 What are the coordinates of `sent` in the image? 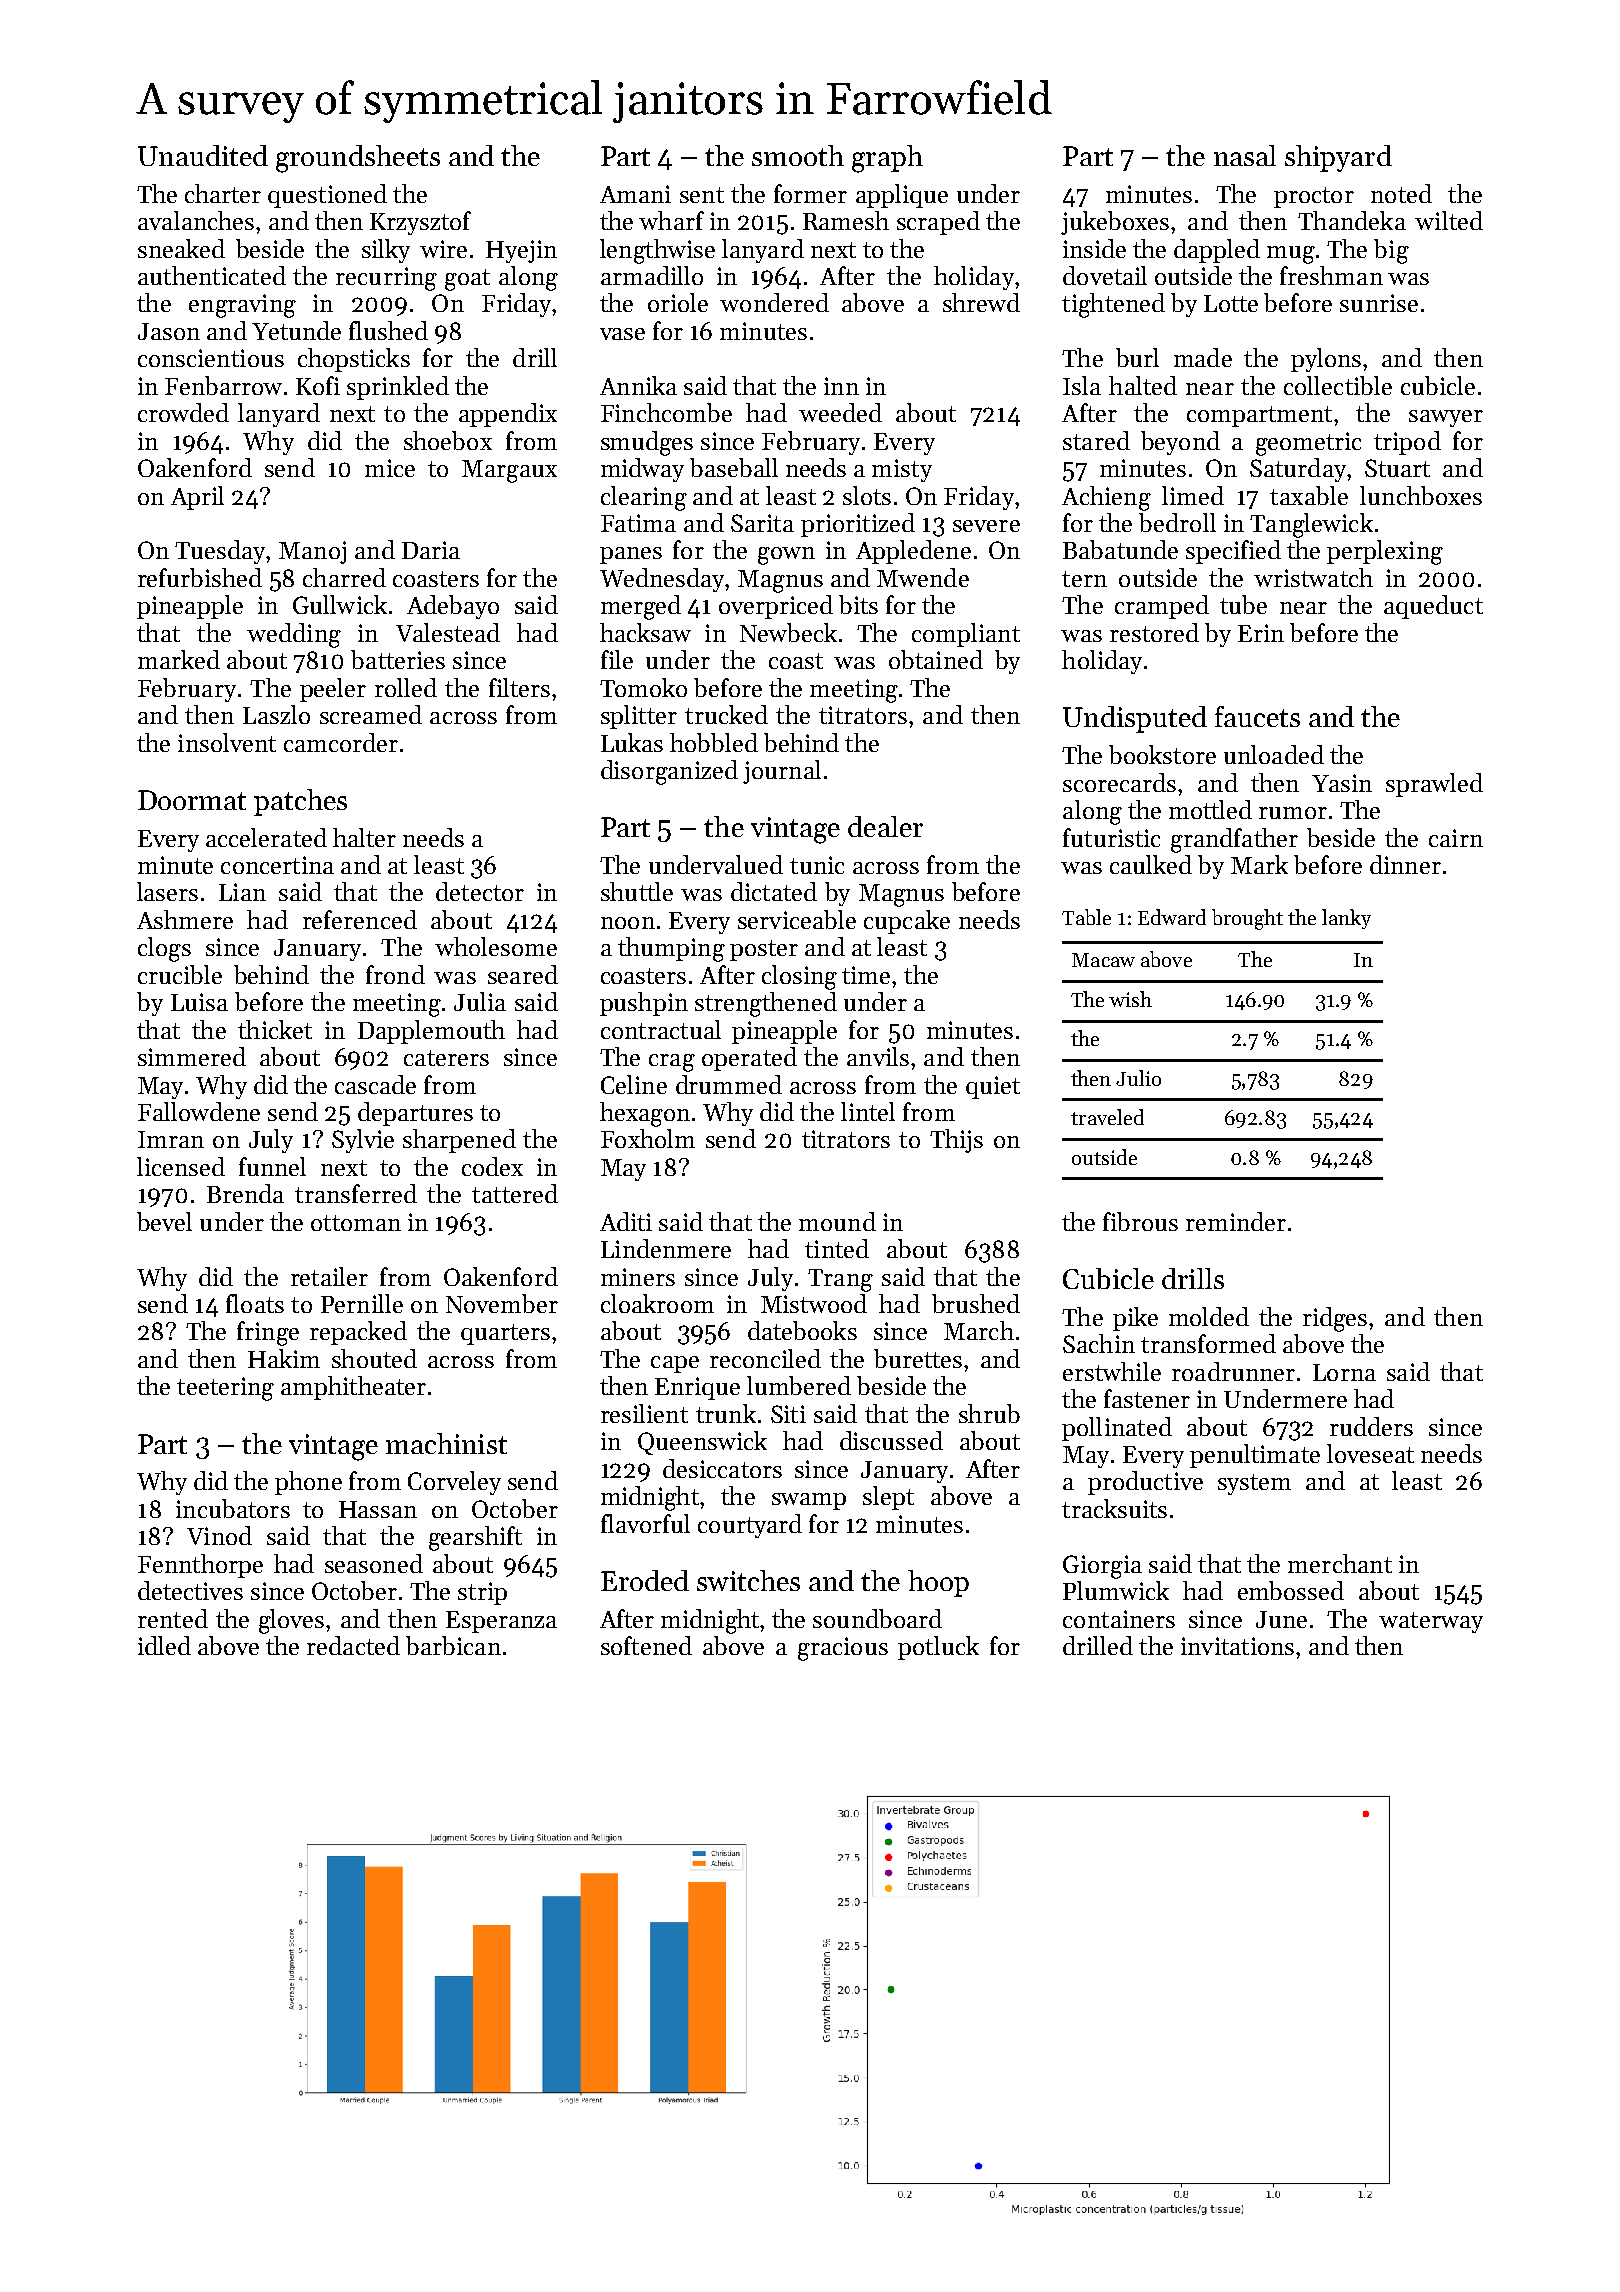 It's located at (702, 195).
